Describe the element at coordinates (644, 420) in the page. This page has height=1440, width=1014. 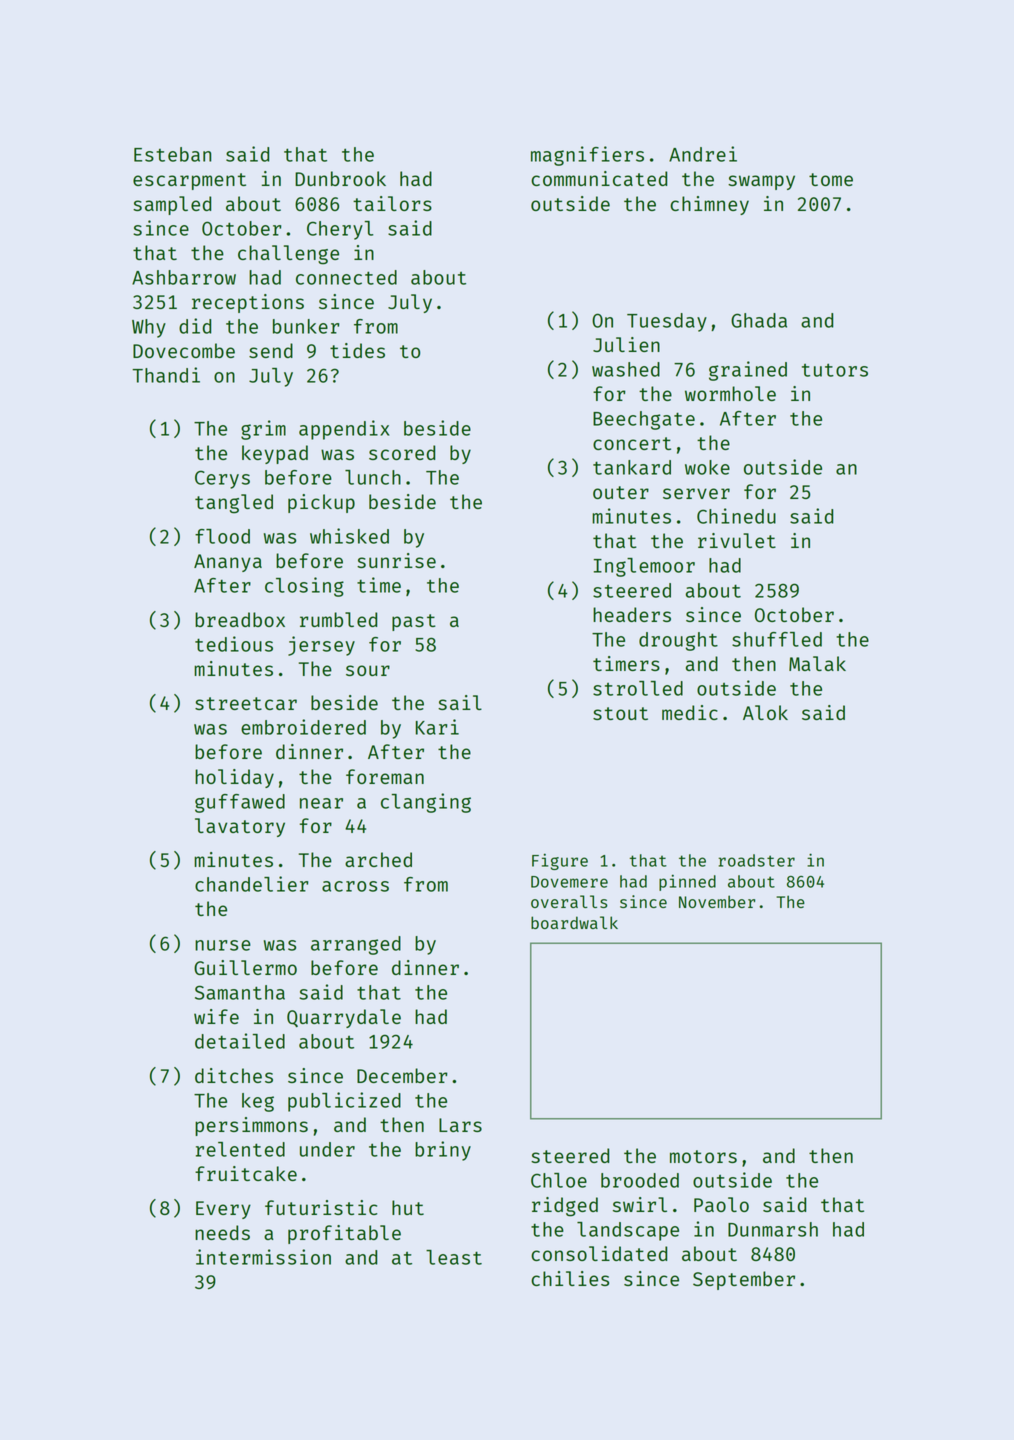
I see `Beechgate` at that location.
